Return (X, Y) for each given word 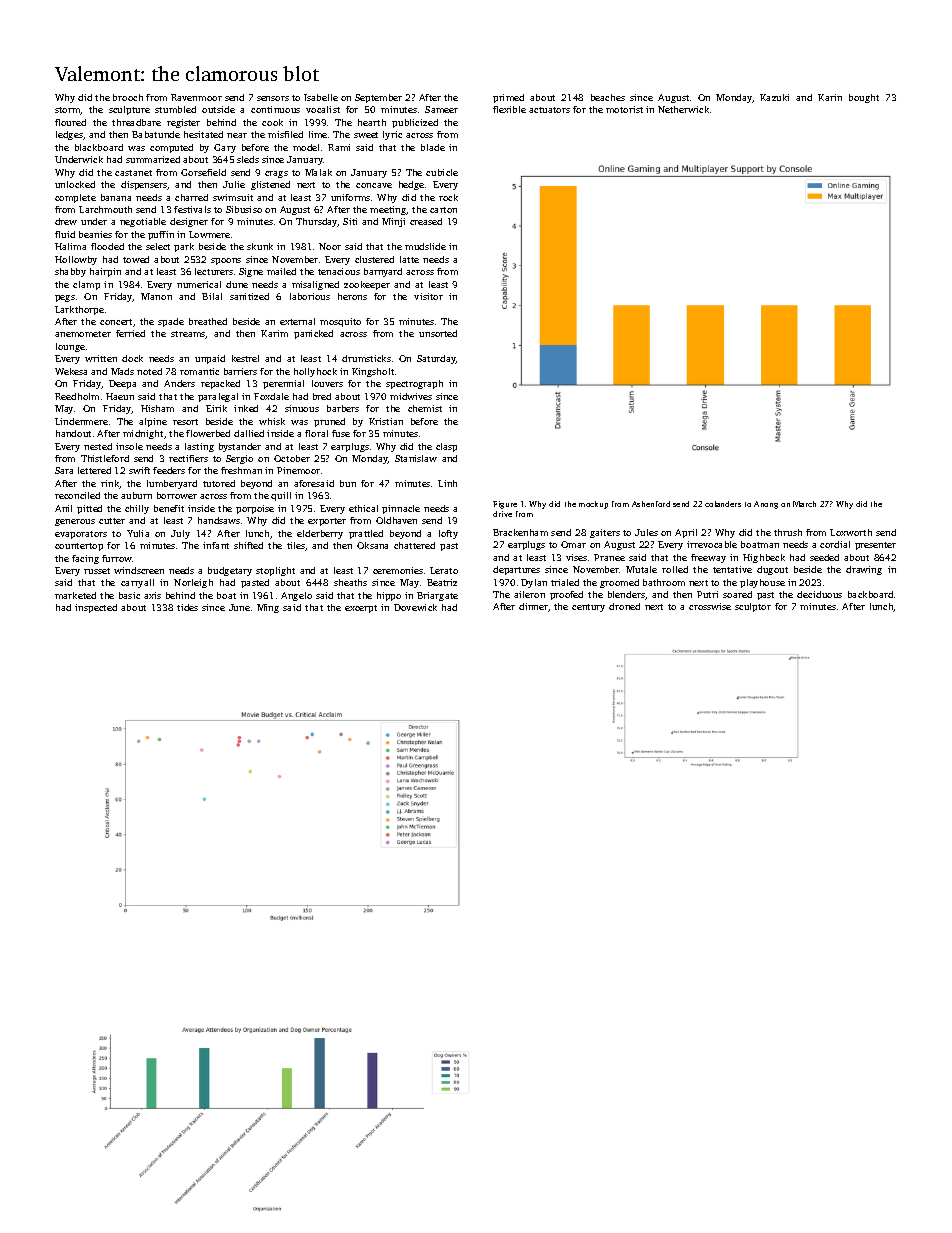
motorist (624, 109)
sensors (273, 98)
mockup (593, 505)
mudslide (425, 246)
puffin (161, 235)
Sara (64, 470)
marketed (75, 595)
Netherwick (683, 109)
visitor (428, 296)
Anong (766, 505)
